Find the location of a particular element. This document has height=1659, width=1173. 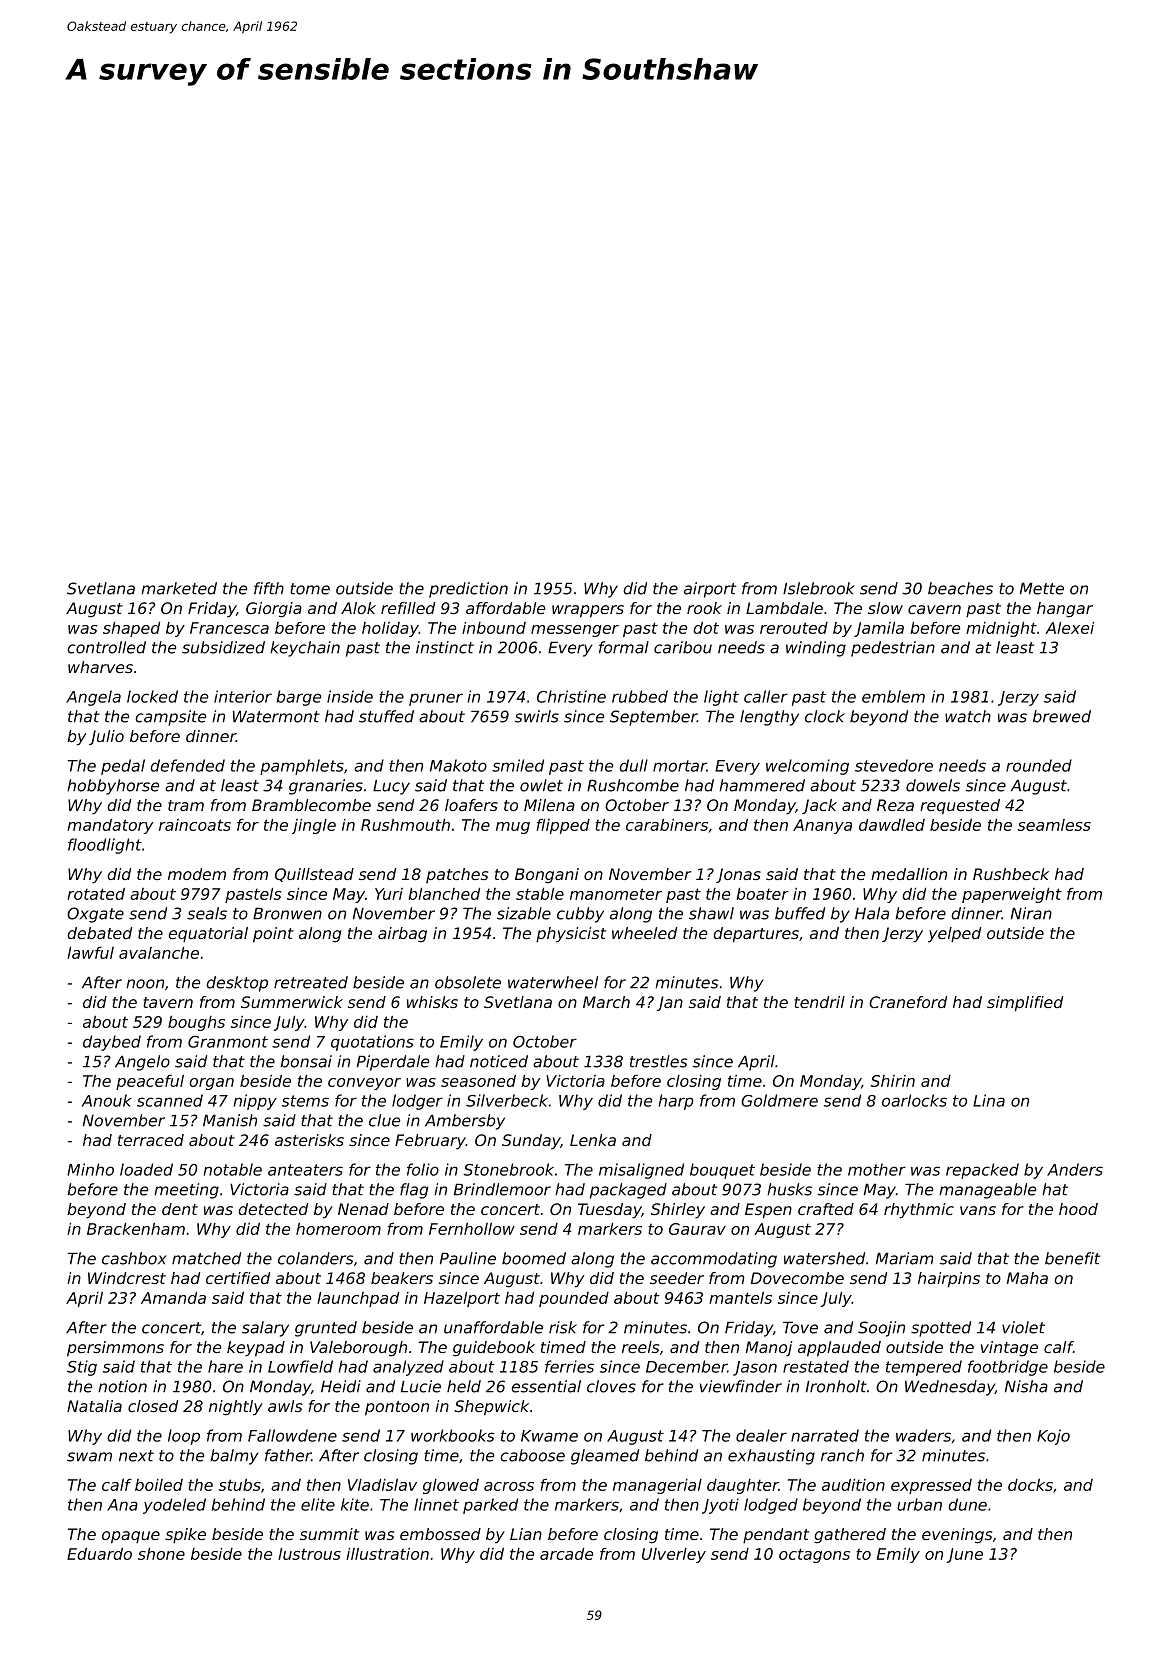

retreated is located at coordinates (311, 982).
